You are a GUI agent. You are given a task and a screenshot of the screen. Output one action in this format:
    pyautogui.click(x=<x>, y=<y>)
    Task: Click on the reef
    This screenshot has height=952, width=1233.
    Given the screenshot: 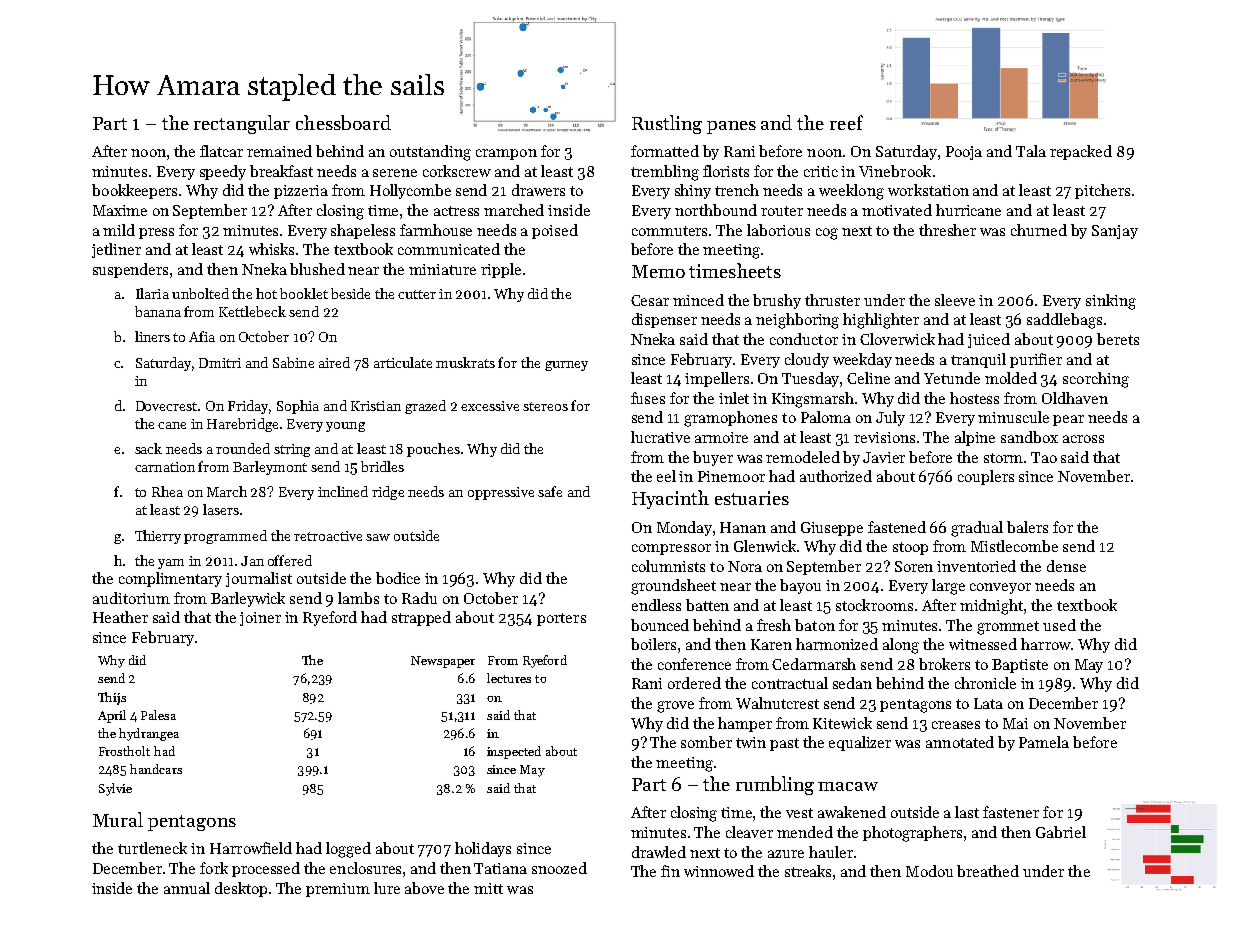 What is the action you would take?
    pyautogui.click(x=846, y=122)
